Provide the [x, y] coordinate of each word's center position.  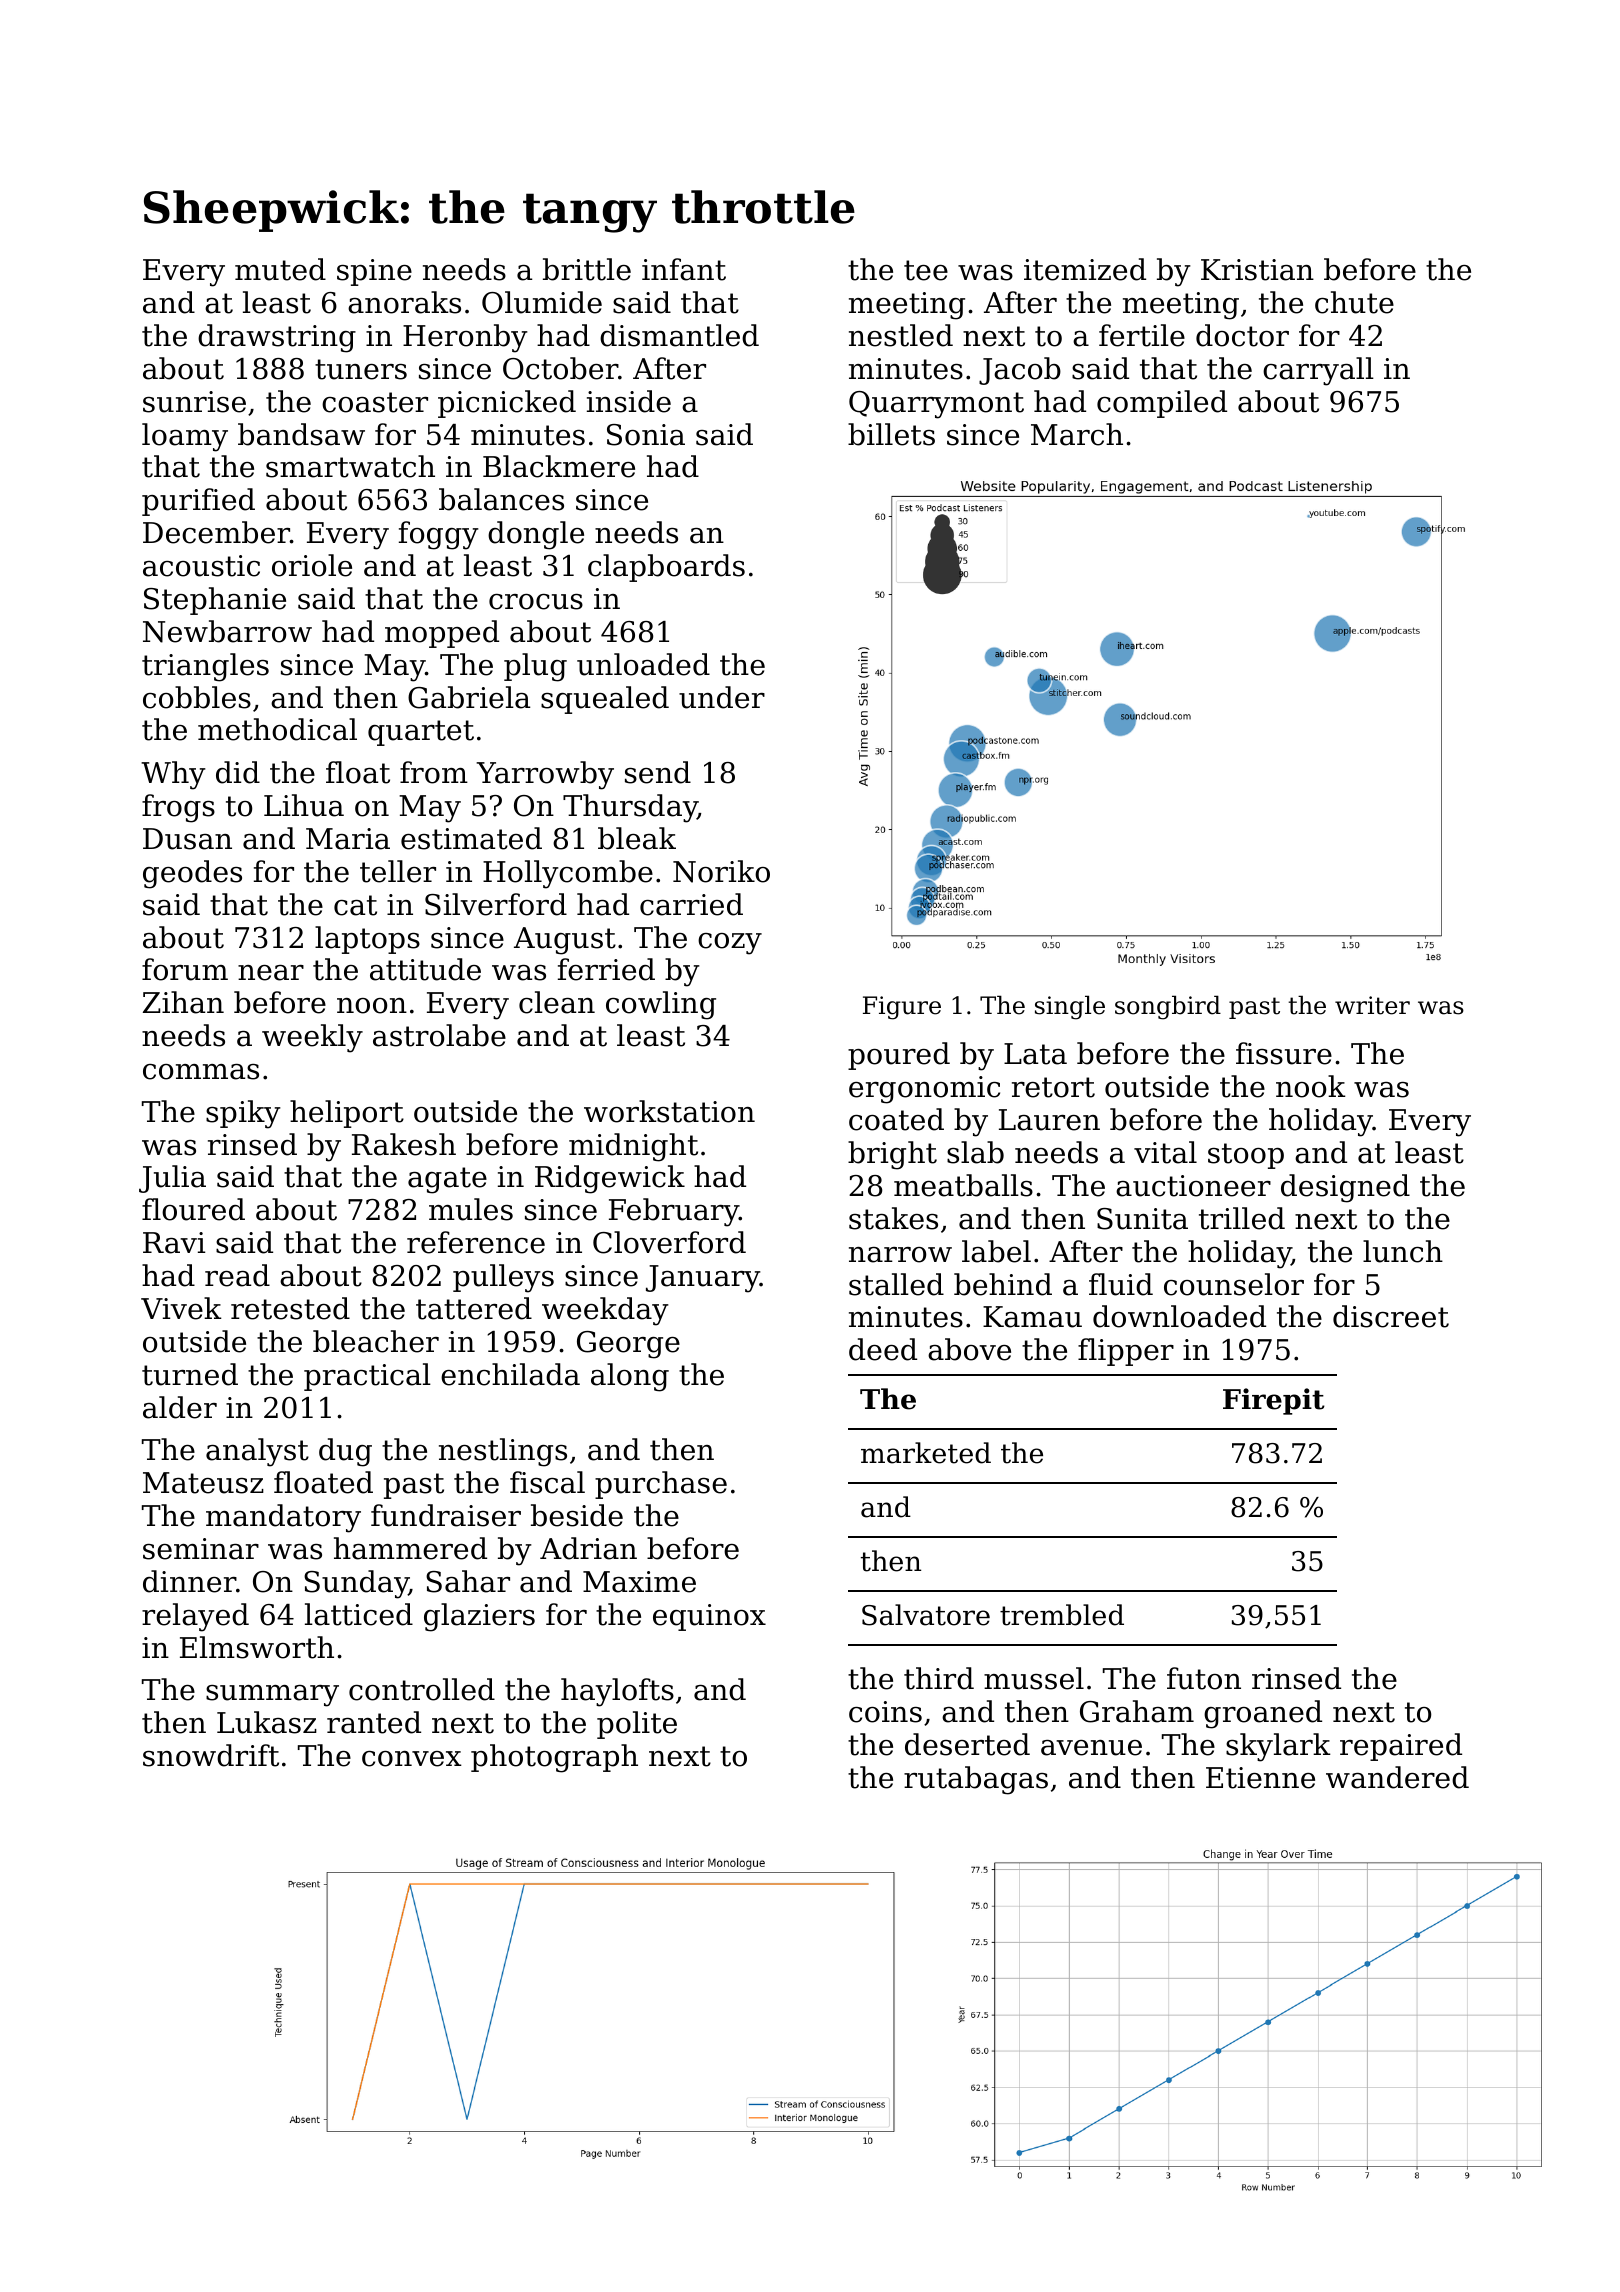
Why [173, 775]
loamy [185, 437]
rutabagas [976, 1780]
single [1070, 1007]
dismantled [679, 335]
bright [892, 1155]
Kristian [1257, 270]
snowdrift [211, 1755]
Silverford [496, 904]
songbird [1168, 1007]
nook [1311, 1086]
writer [1372, 1005]
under [722, 697]
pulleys [503, 1278]
